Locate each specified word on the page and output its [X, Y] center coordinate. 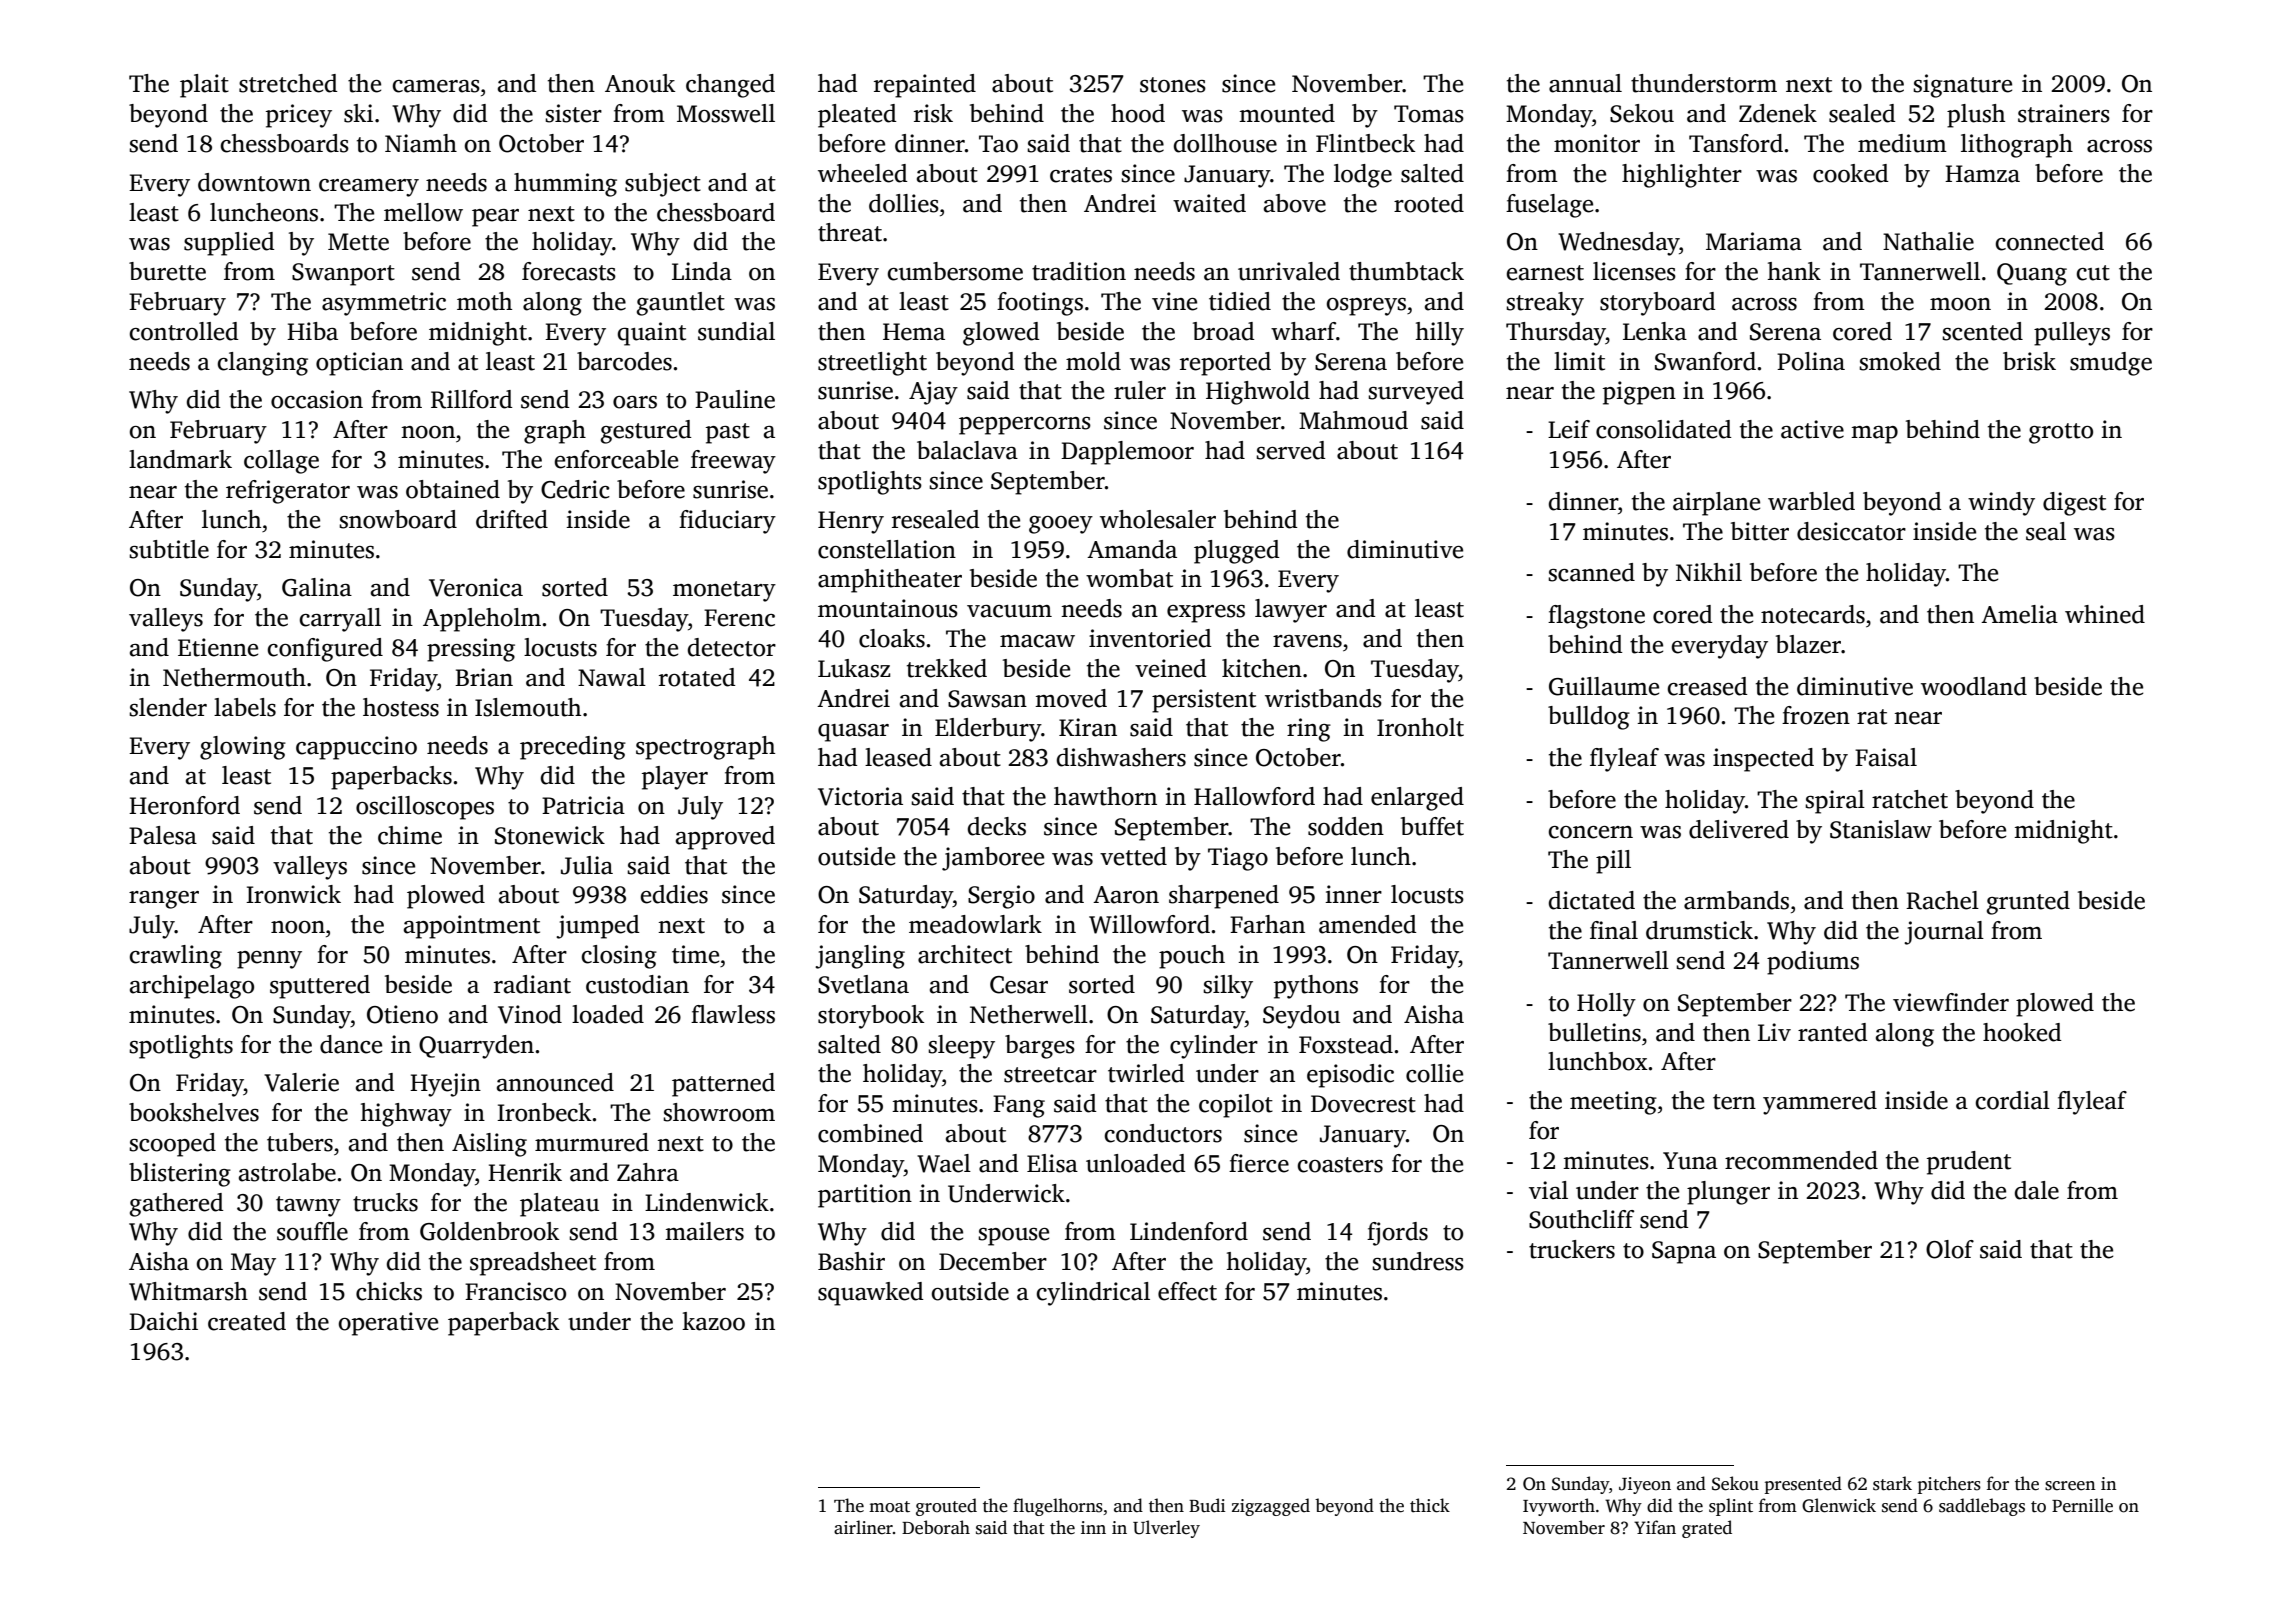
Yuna [1690, 1161]
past [728, 433]
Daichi [163, 1321]
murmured [592, 1142]
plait [204, 86]
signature [1962, 86]
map [1874, 435]
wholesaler [1158, 519]
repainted [925, 86]
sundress [1418, 1261]
